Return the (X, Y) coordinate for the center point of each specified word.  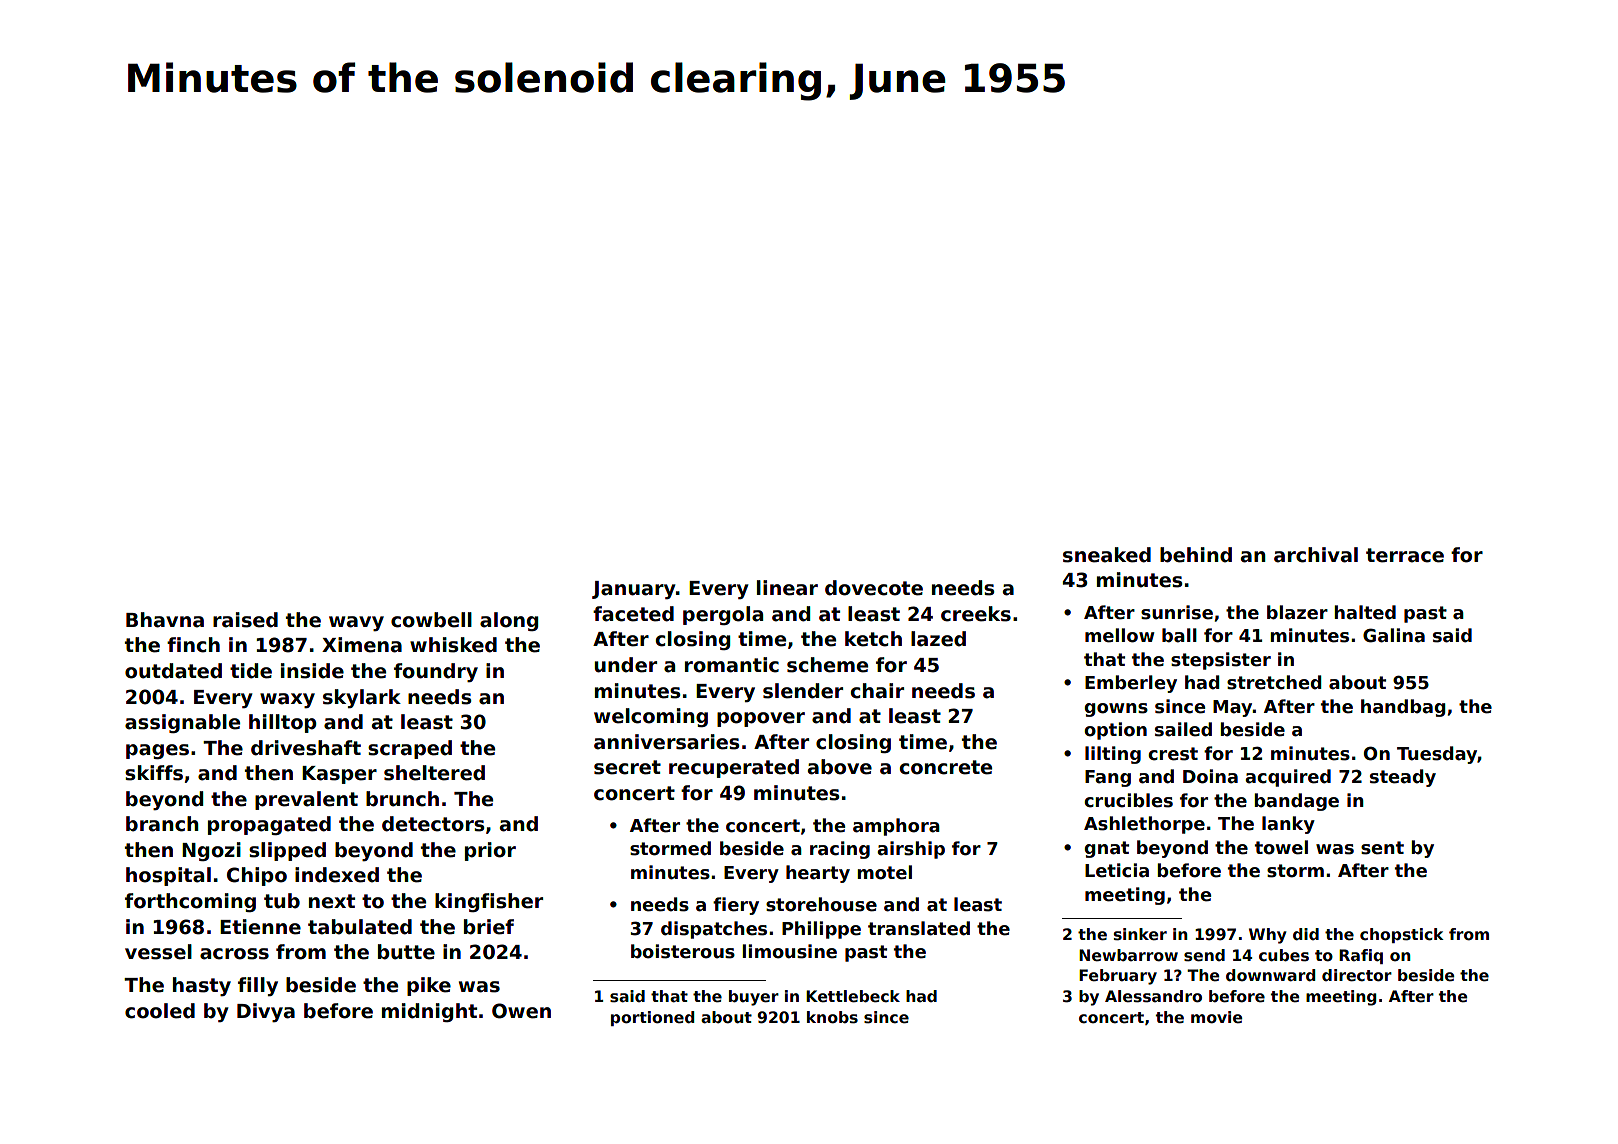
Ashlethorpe (1144, 825)
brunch (402, 799)
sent (1382, 848)
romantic (732, 665)
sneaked (1107, 555)
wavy (356, 623)
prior (490, 851)
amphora (896, 827)
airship (911, 850)
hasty (202, 986)
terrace (1405, 555)
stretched (1274, 682)
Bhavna (165, 620)
